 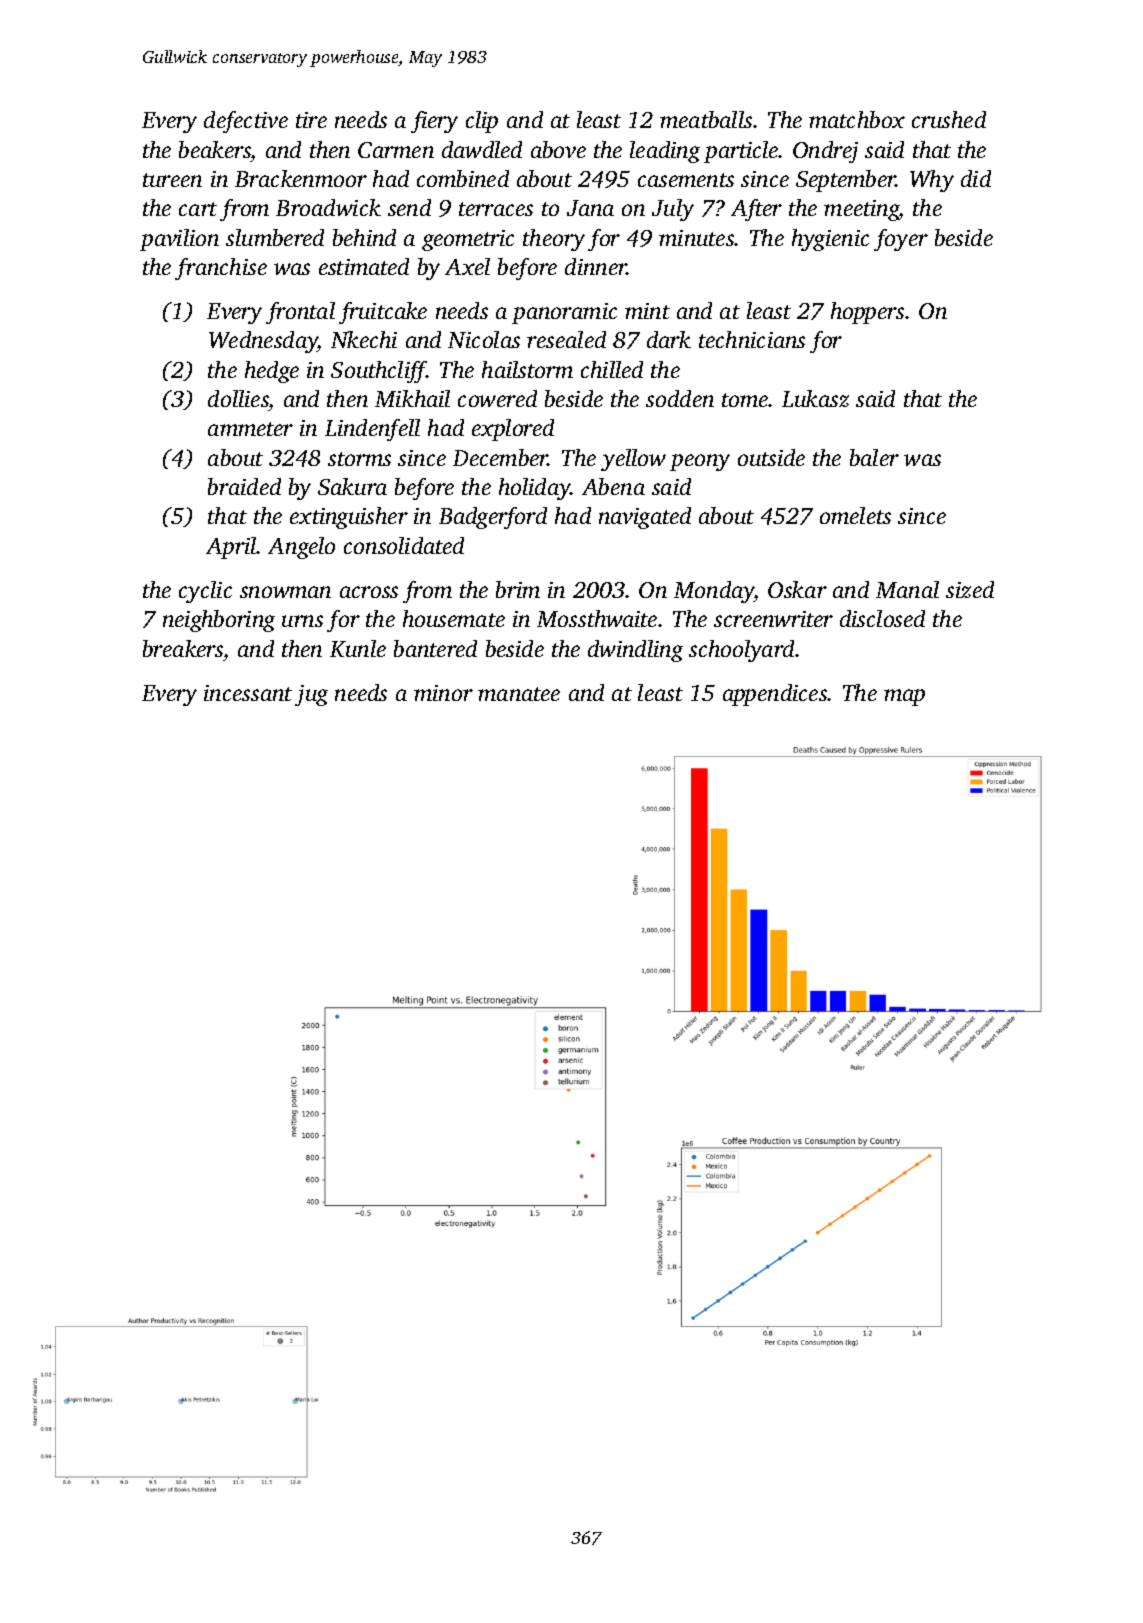 What do you see at coordinates (244, 486) in the image?
I see `braided` at bounding box center [244, 486].
